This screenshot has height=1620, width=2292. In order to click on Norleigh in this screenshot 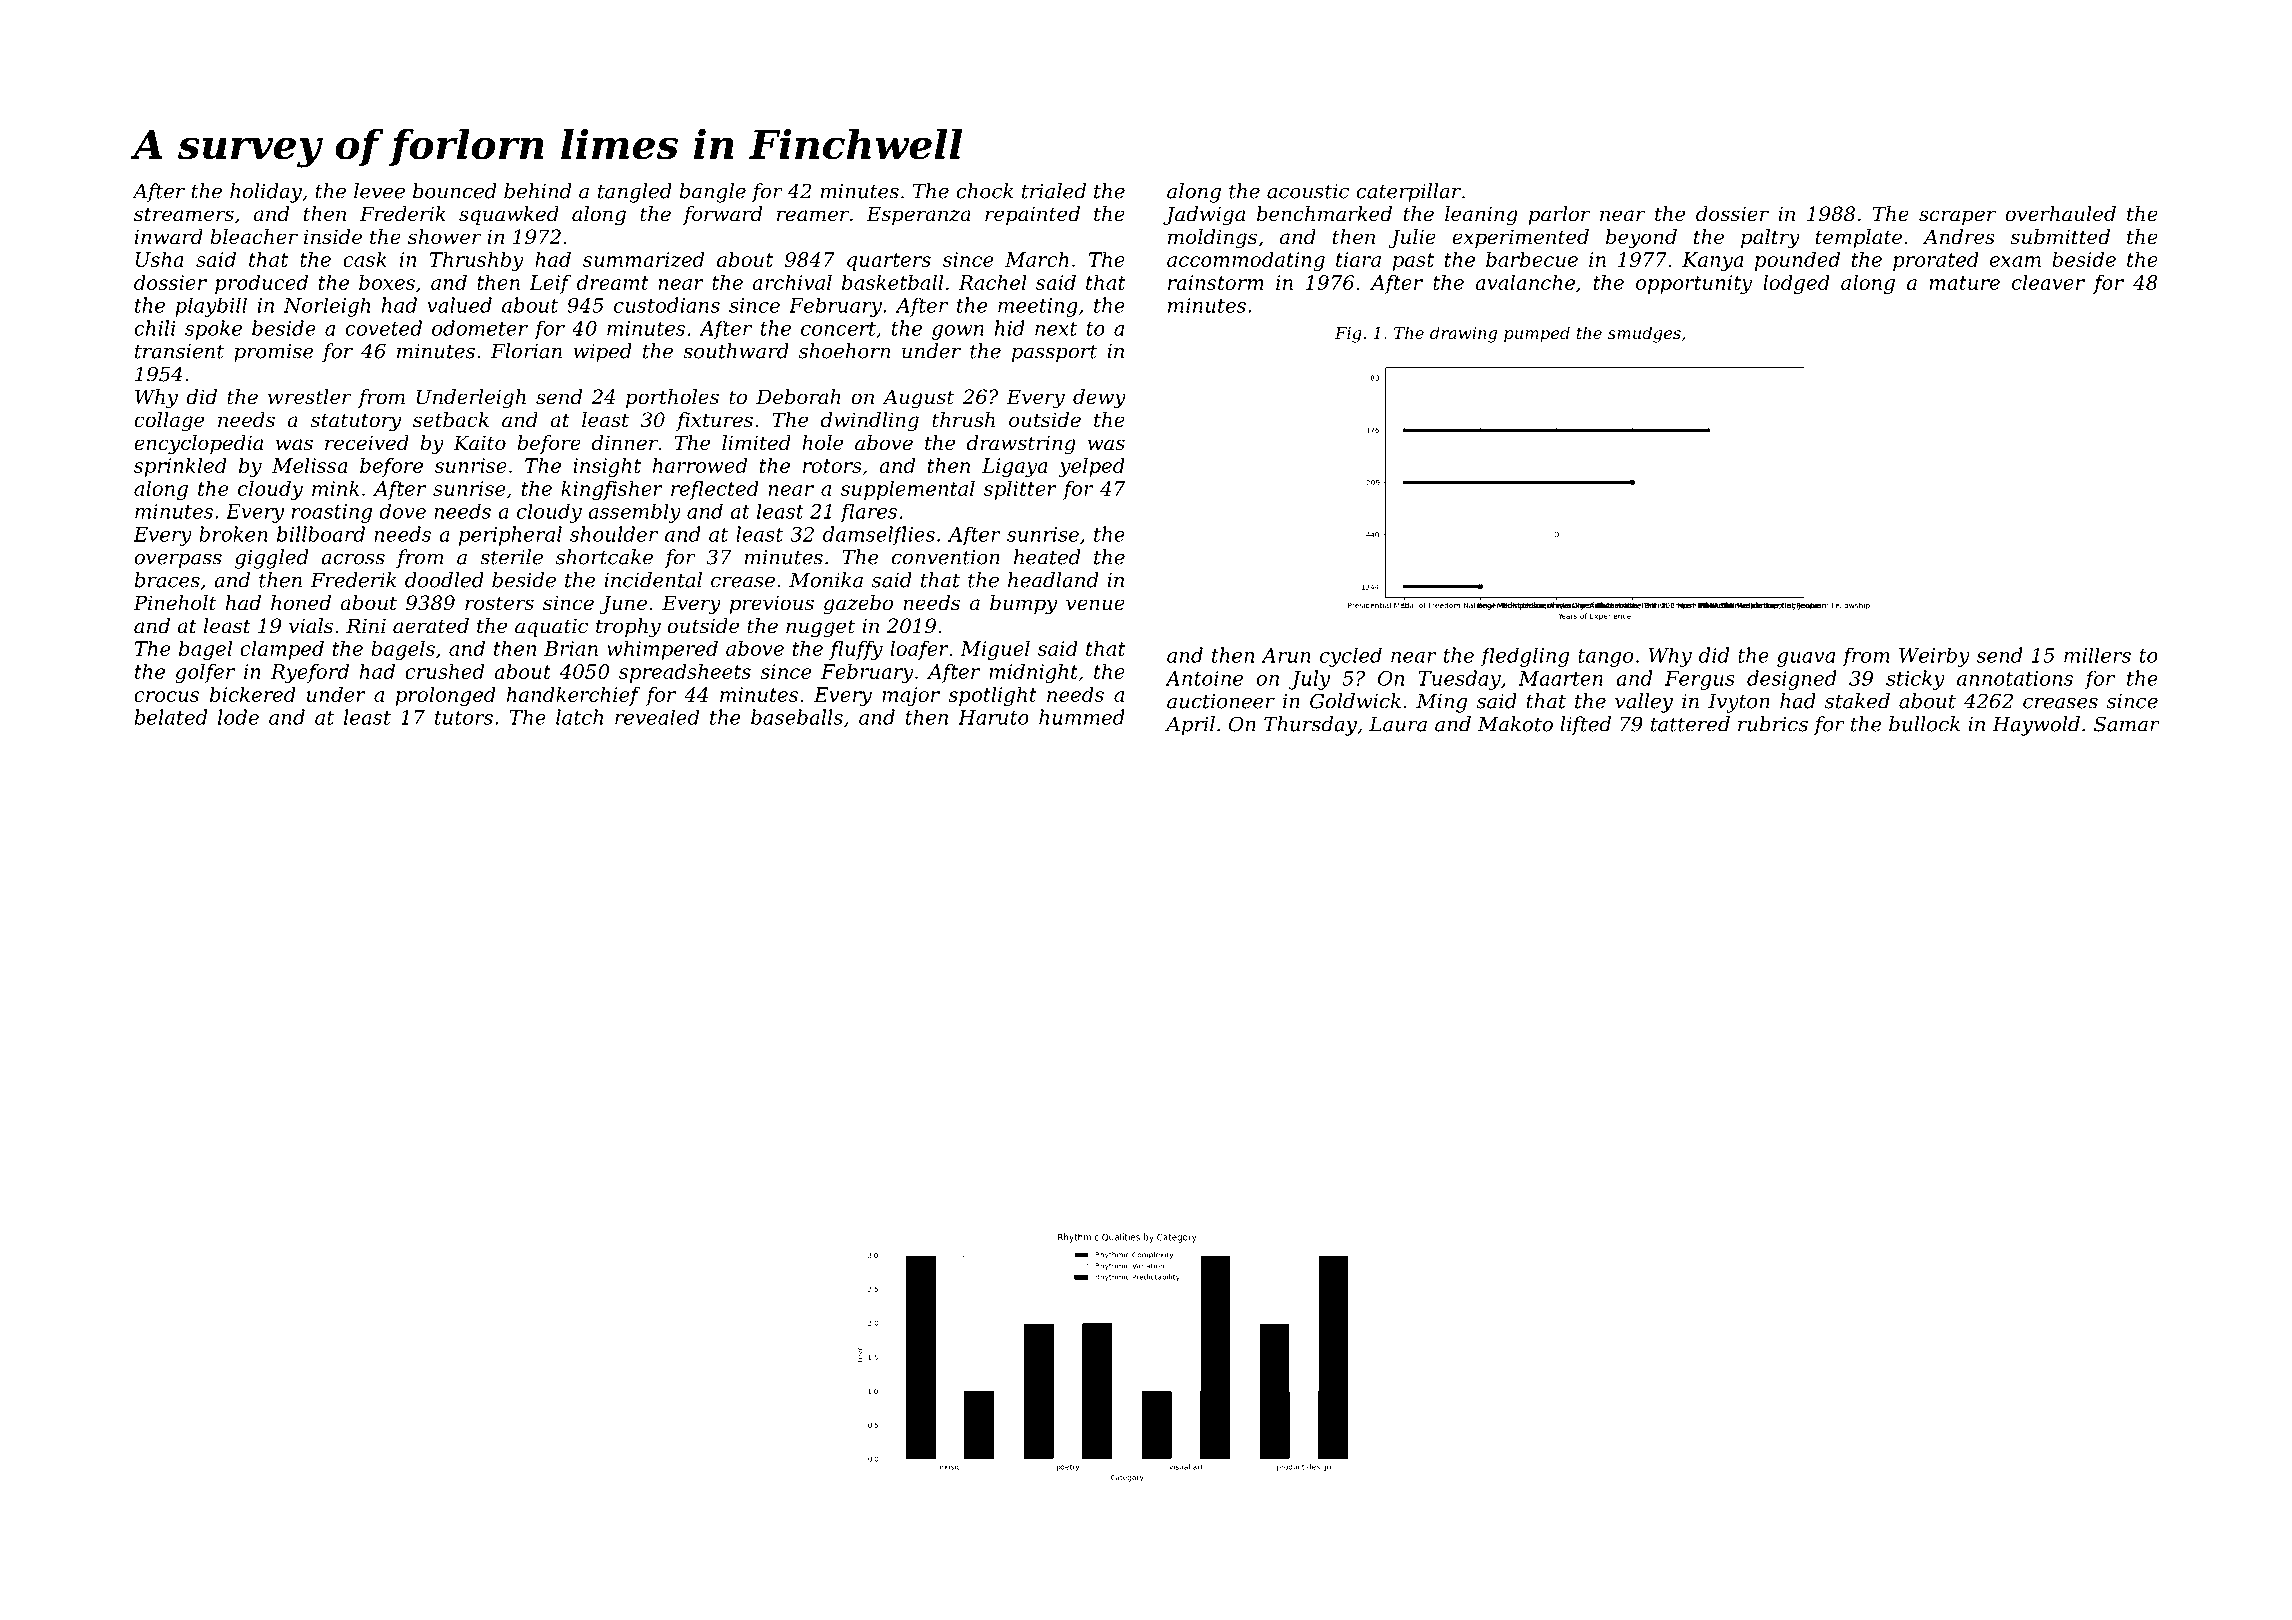, I will do `click(327, 307)`.
